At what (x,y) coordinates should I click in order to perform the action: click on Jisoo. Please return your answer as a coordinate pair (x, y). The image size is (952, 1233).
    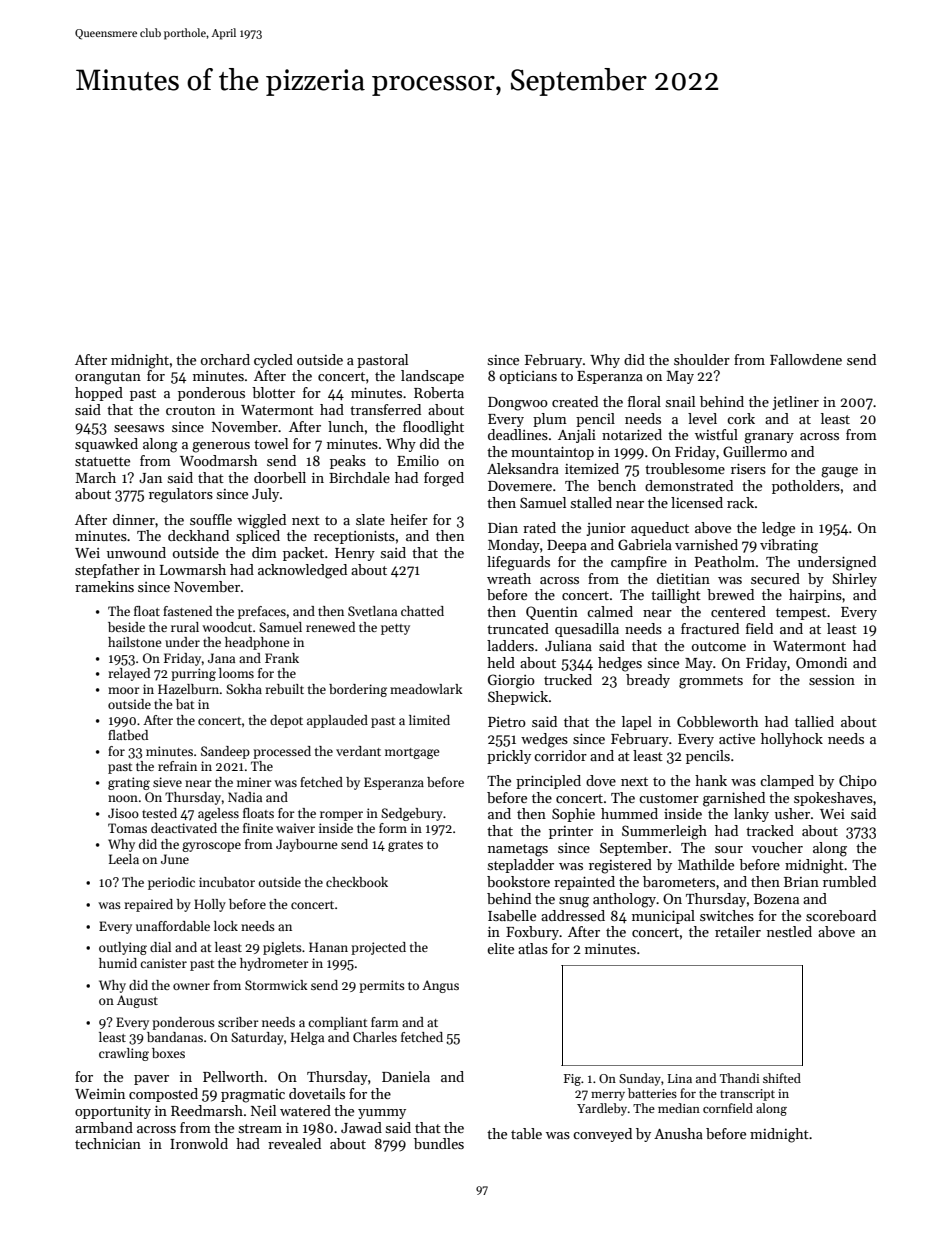
    Looking at the image, I should click on (123, 813).
